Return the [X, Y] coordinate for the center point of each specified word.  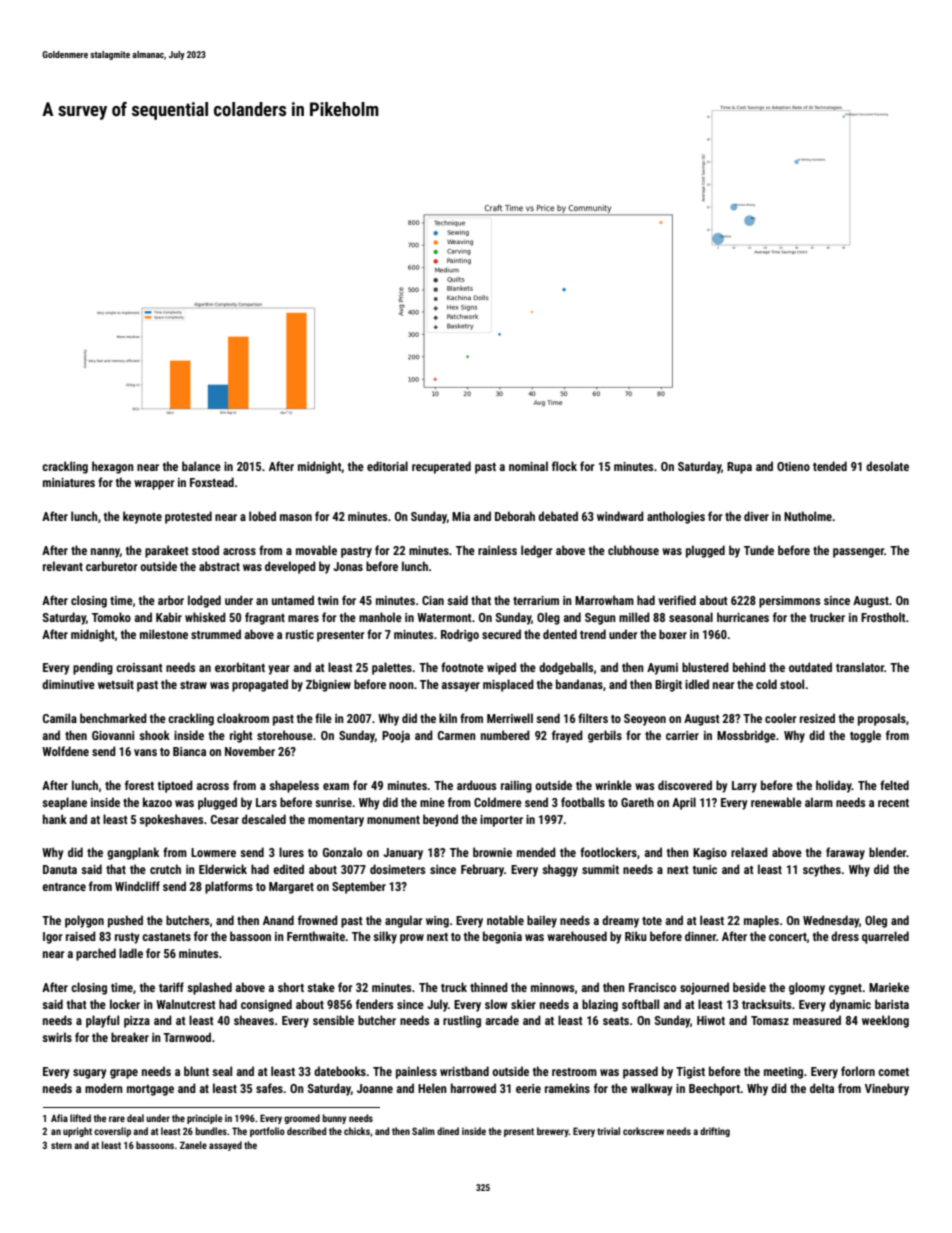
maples [761, 921]
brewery [553, 1132]
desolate [887, 466]
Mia [461, 516]
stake [321, 987]
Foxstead [212, 482]
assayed [225, 1146]
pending [93, 668]
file [323, 718]
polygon [84, 921]
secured [501, 634]
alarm [819, 802]
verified [677, 600]
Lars [266, 802]
